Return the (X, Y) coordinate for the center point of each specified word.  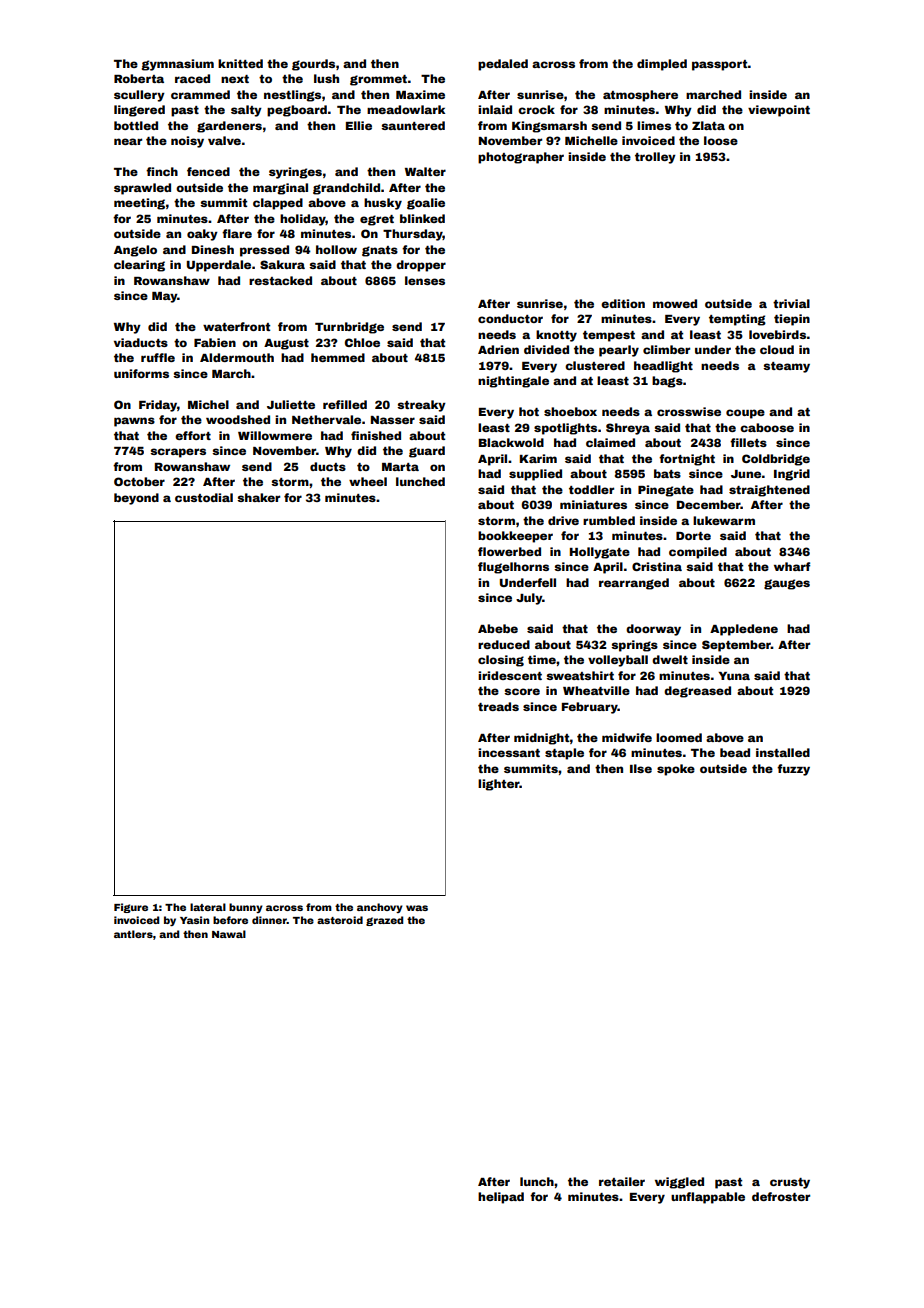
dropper (421, 266)
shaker (258, 497)
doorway (653, 630)
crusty (790, 1183)
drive (563, 520)
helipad (501, 1198)
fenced (208, 171)
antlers (133, 934)
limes (654, 125)
